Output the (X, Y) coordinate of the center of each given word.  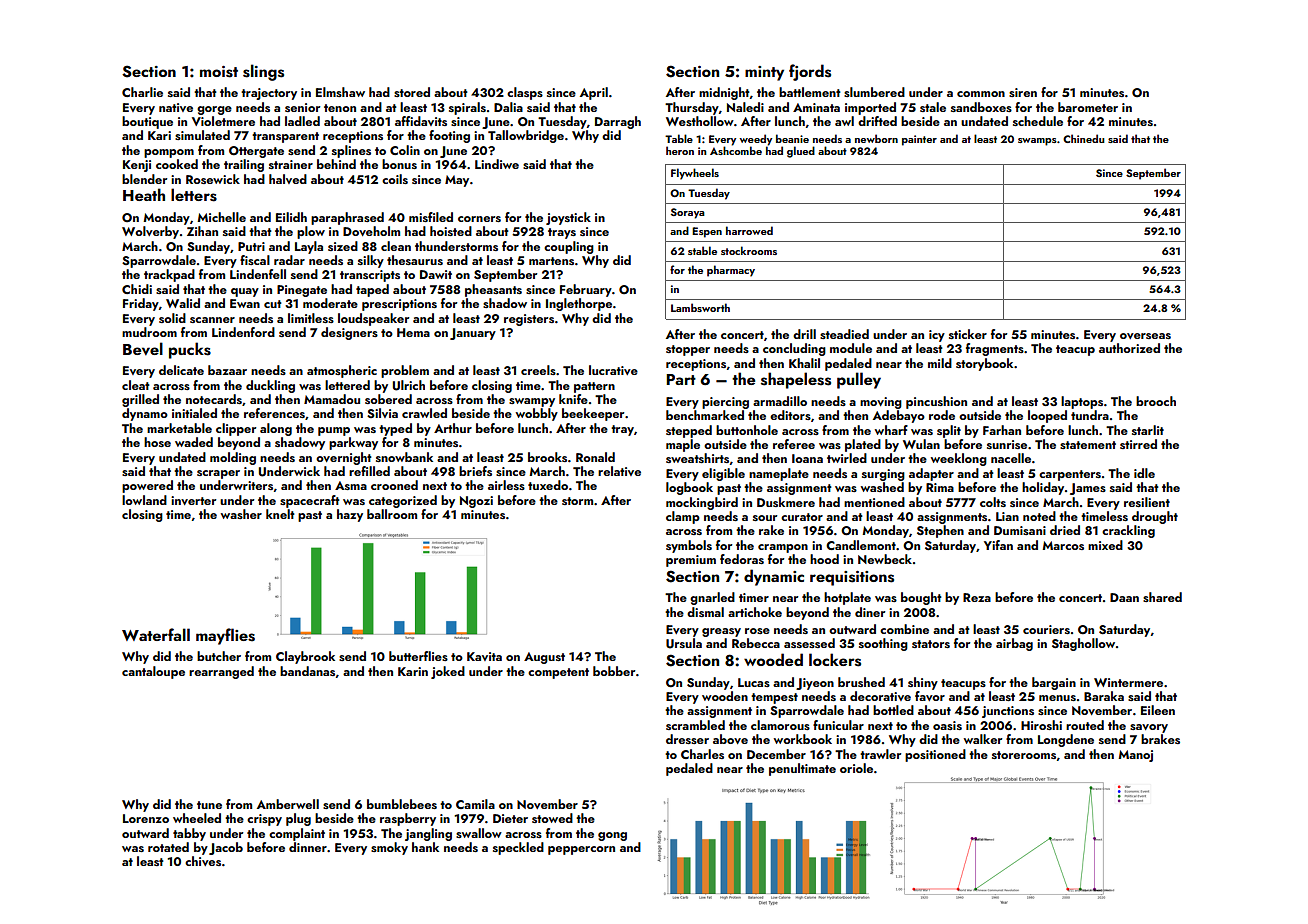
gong (612, 836)
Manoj (1135, 756)
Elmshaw (340, 92)
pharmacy (731, 271)
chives (203, 861)
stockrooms (749, 250)
